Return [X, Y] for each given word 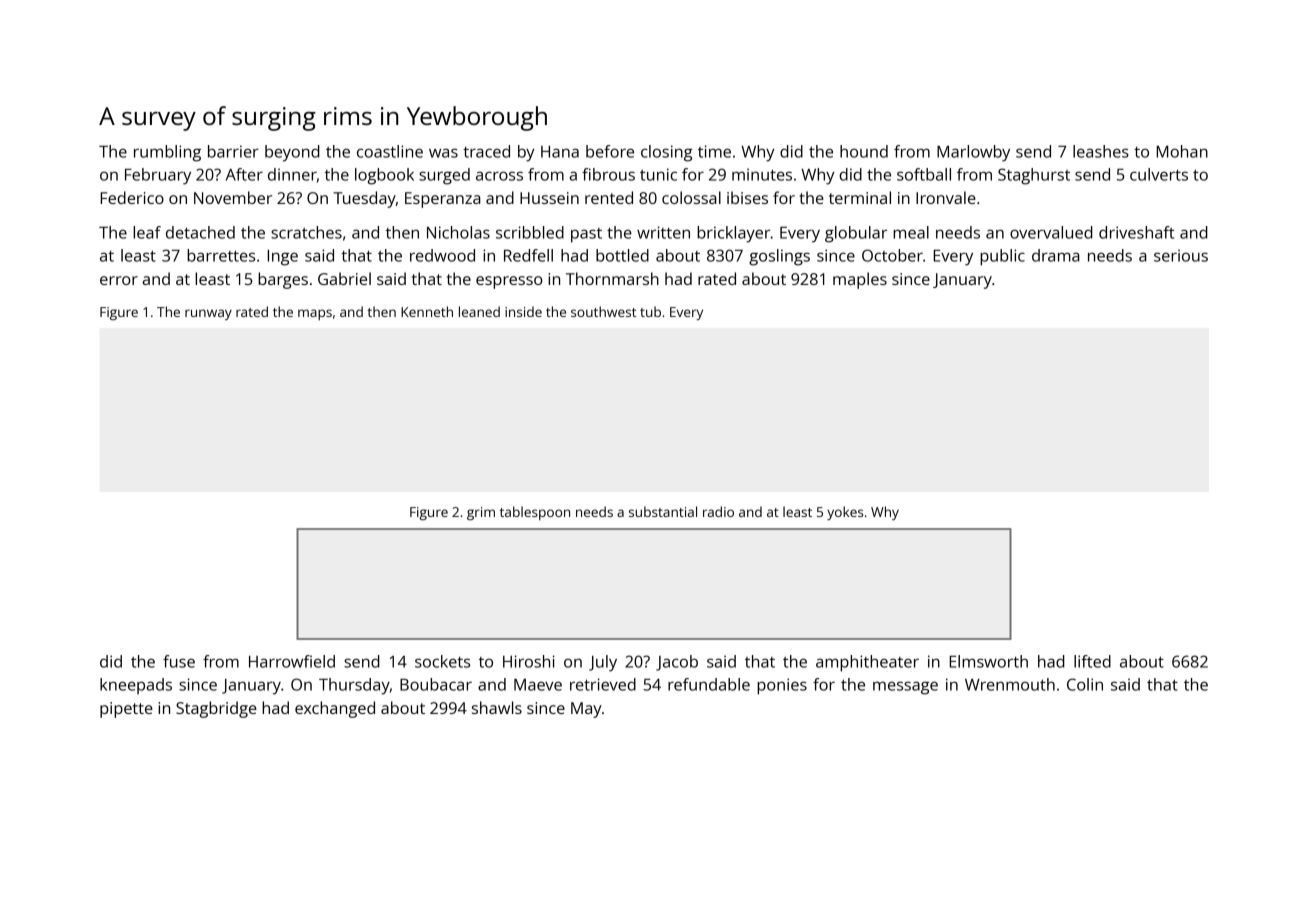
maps [315, 314]
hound [864, 151]
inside [523, 311]
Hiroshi [529, 661]
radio [718, 511]
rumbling [167, 153]
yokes [845, 513]
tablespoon [535, 513]
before [610, 151]
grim [481, 513]
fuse [179, 661]
